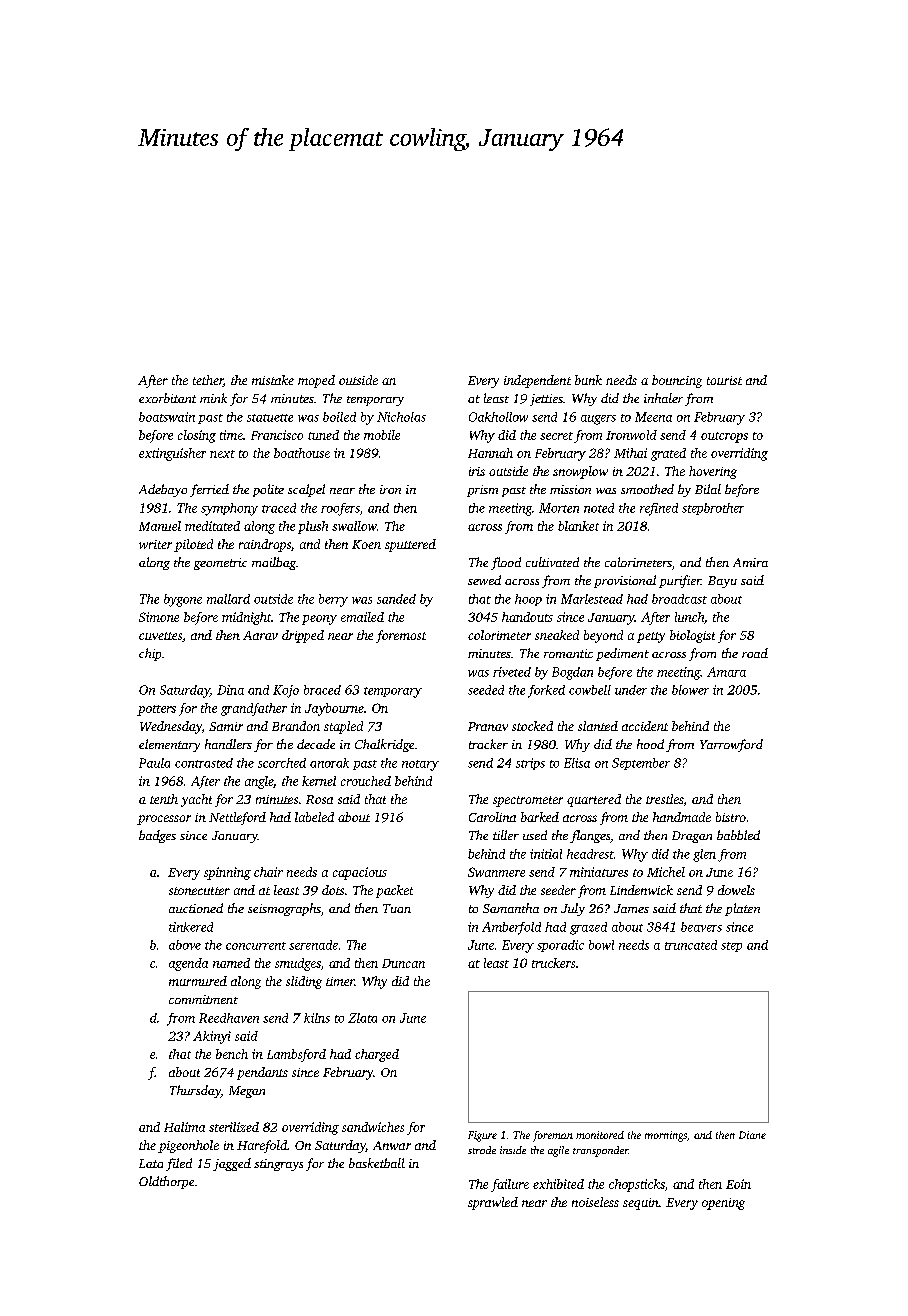 The height and width of the document is (1316, 908). Describe the element at coordinates (677, 381) in the document. I see `bouncing` at that location.
